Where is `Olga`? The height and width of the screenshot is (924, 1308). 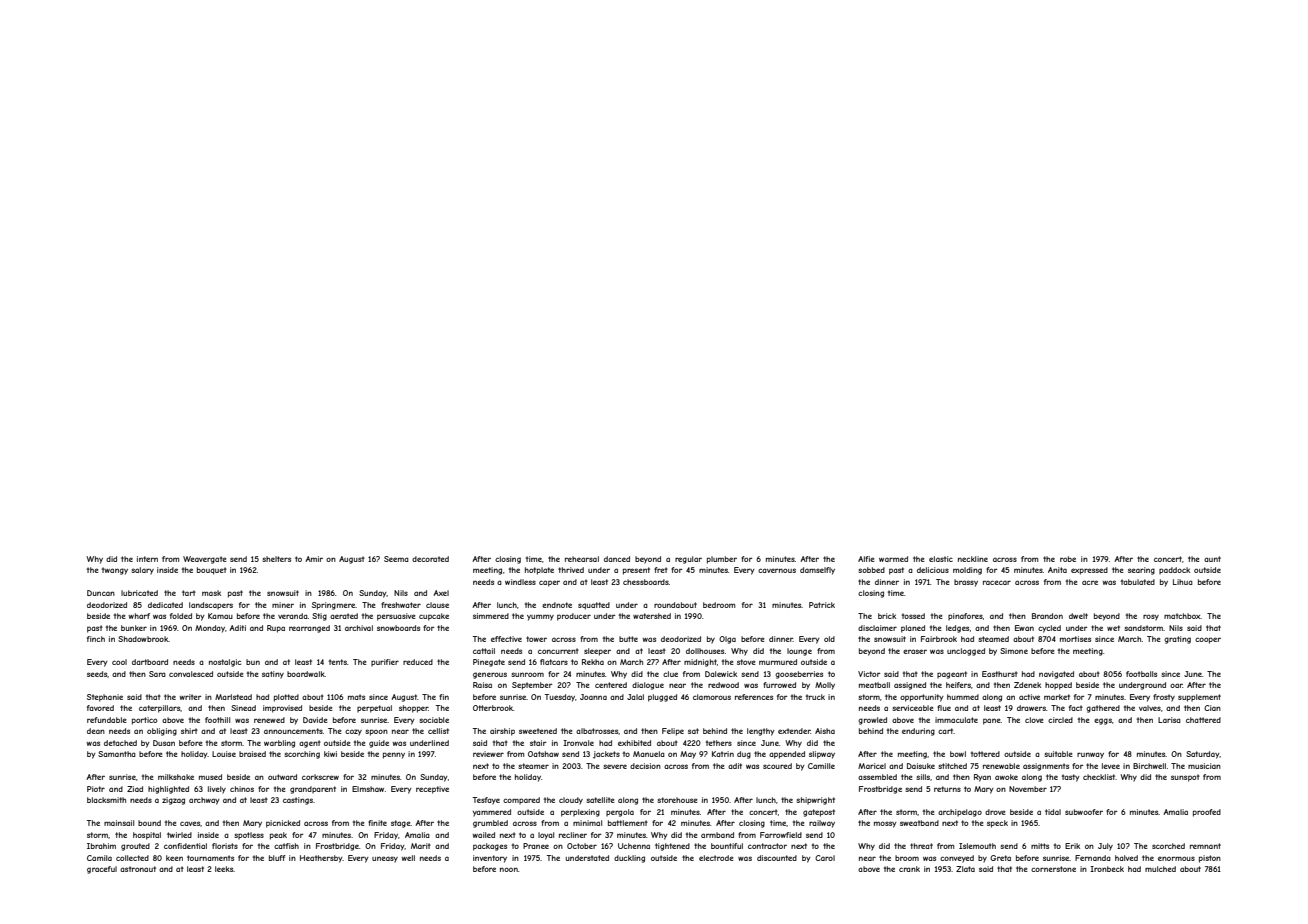
Olga is located at coordinates (727, 640).
